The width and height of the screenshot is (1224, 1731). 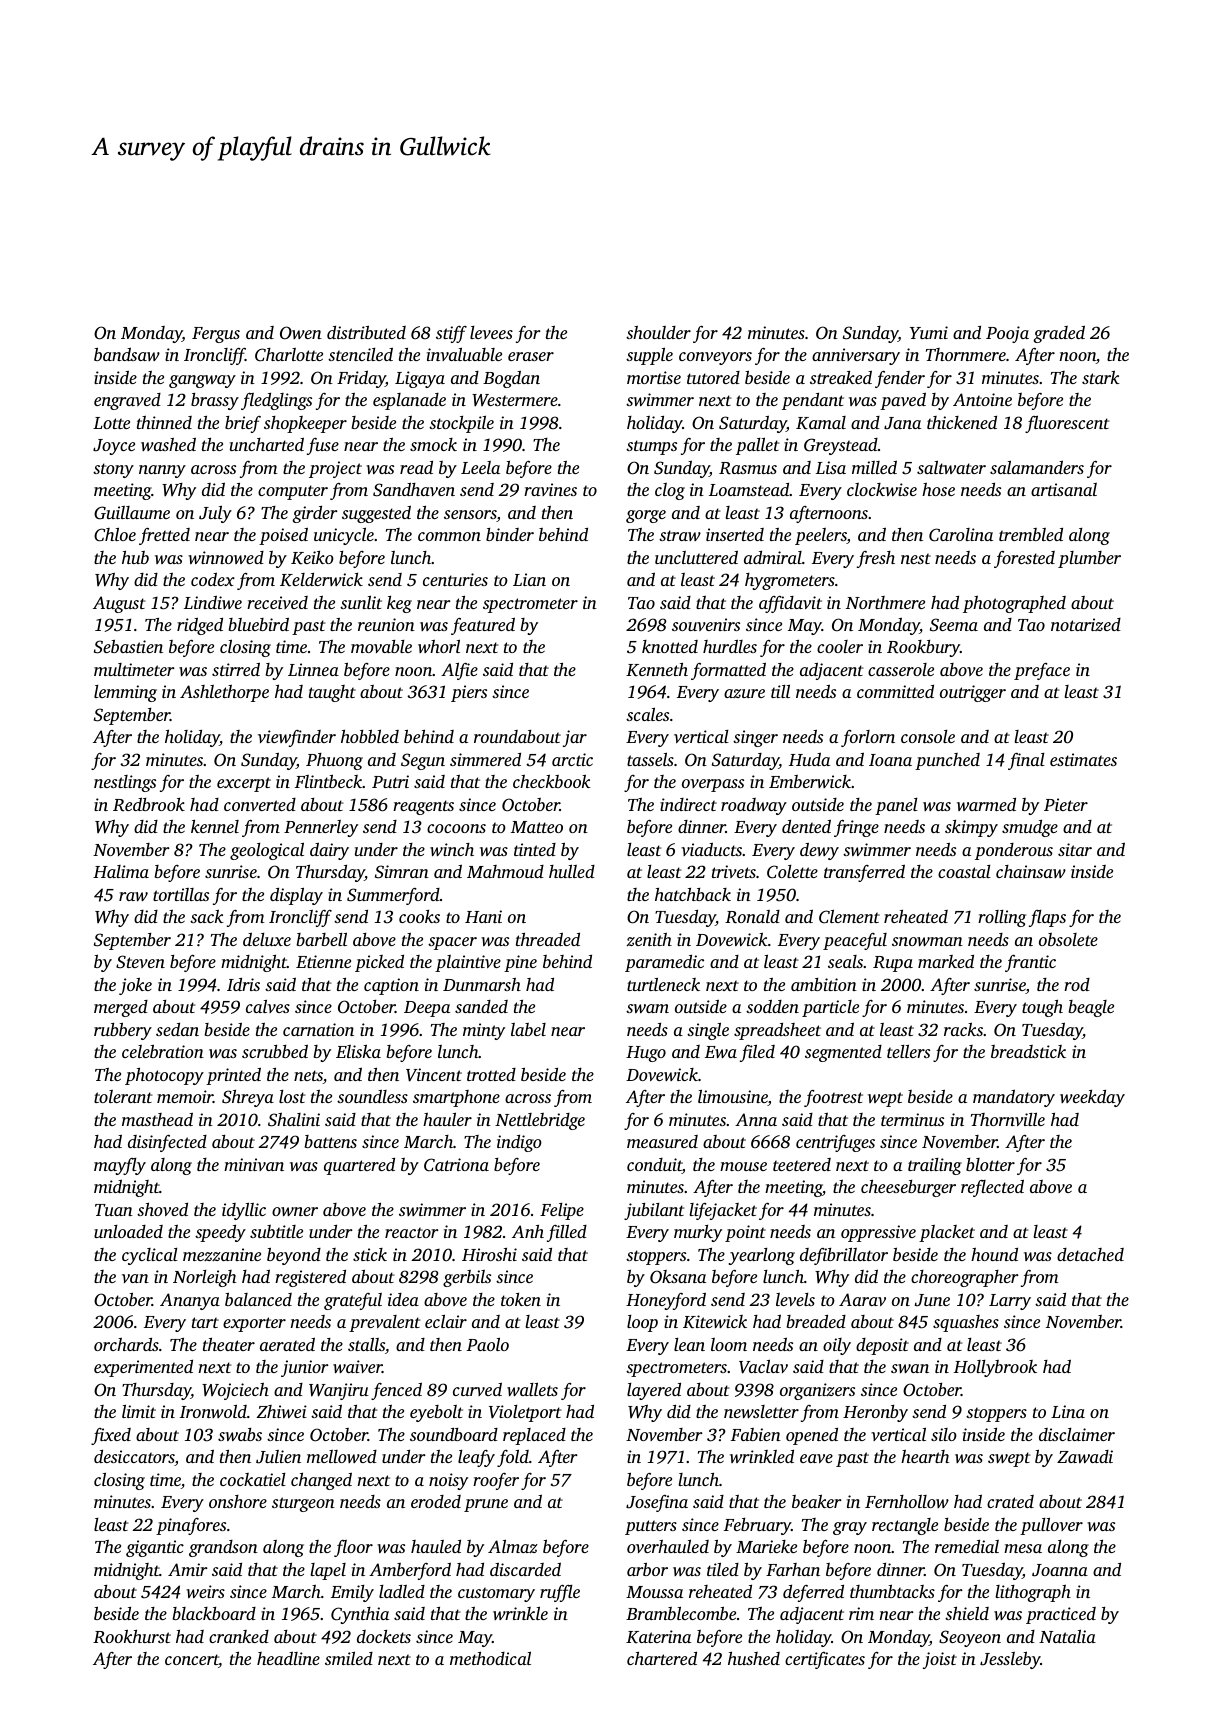 What do you see at coordinates (510, 534) in the screenshot?
I see `binder` at bounding box center [510, 534].
